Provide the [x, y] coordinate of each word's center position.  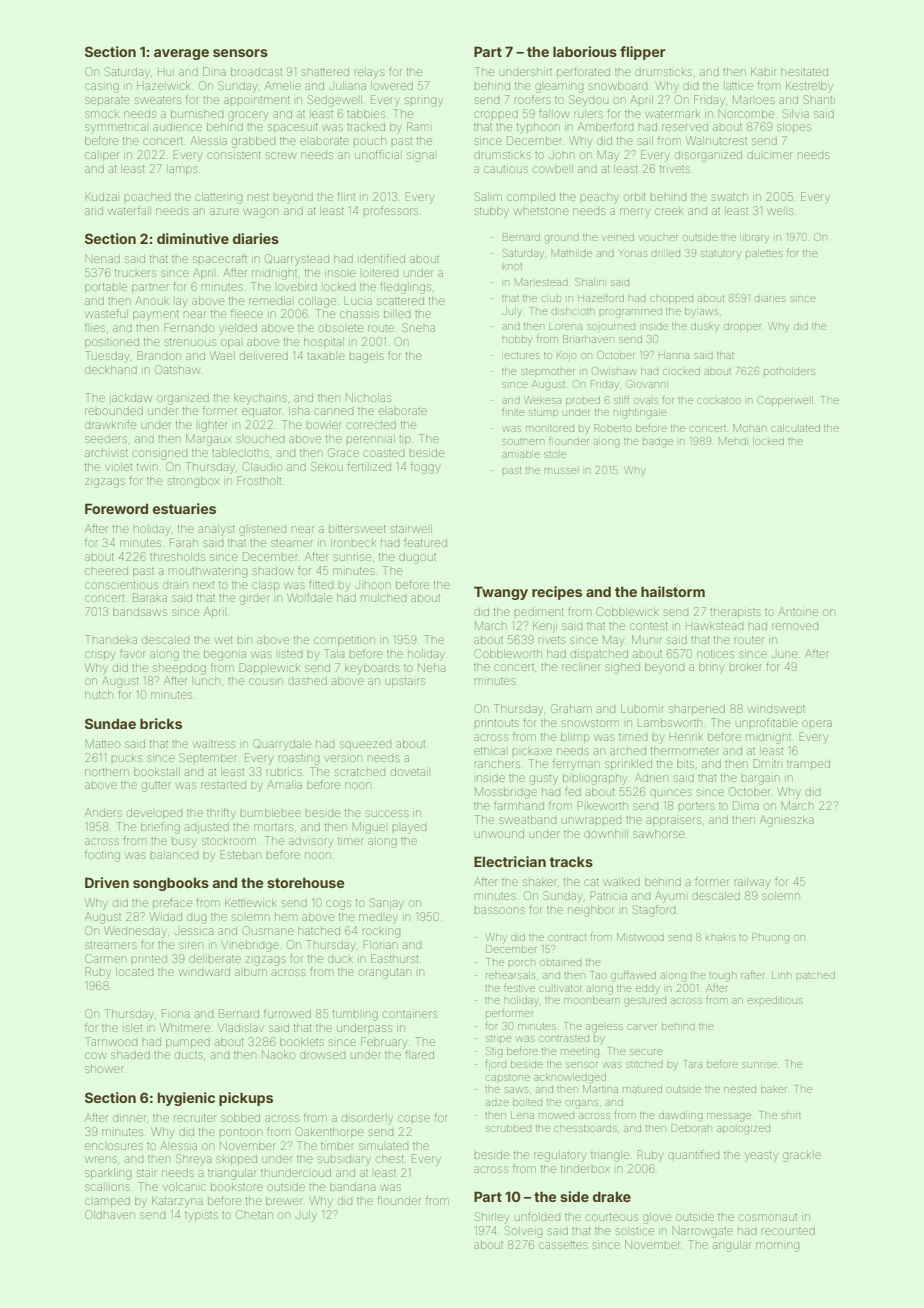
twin [147, 467]
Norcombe [746, 114]
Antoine [798, 611]
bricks [161, 723]
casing [102, 88]
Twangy [501, 593]
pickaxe [532, 751]
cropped [496, 114]
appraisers [674, 821]
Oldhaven [110, 1214]
